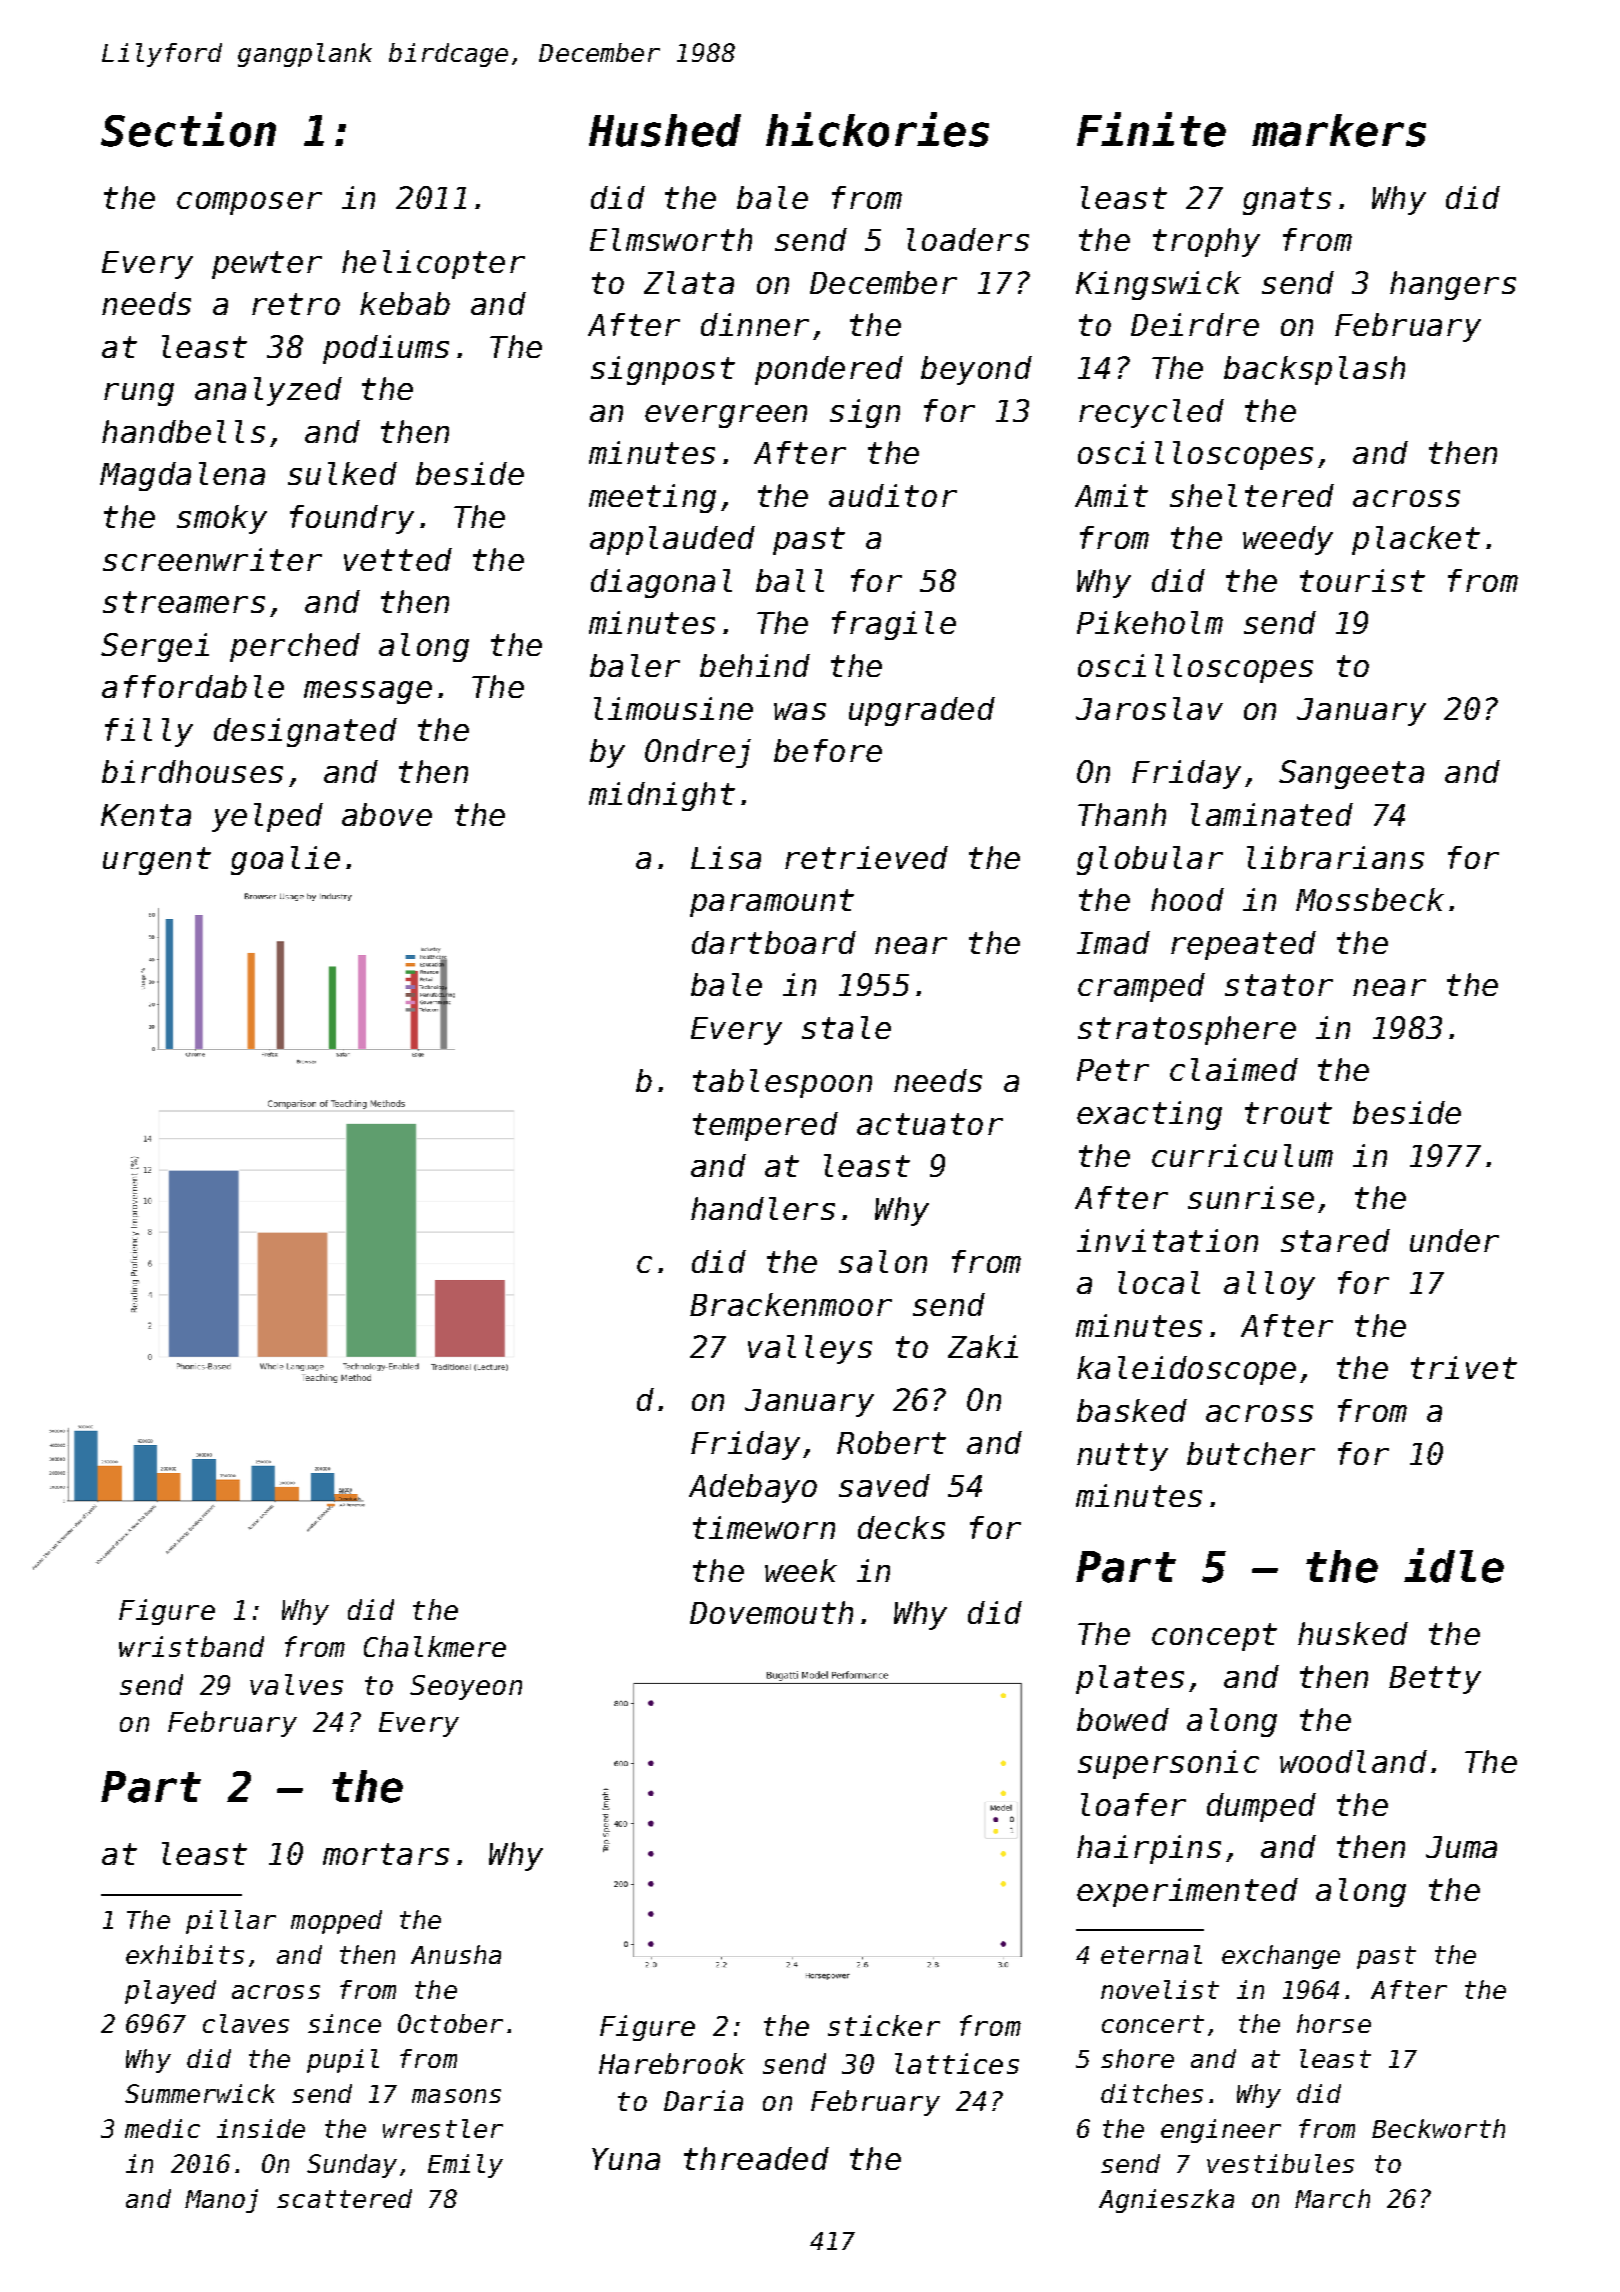  I want to click on goalie, so click(285, 860).
